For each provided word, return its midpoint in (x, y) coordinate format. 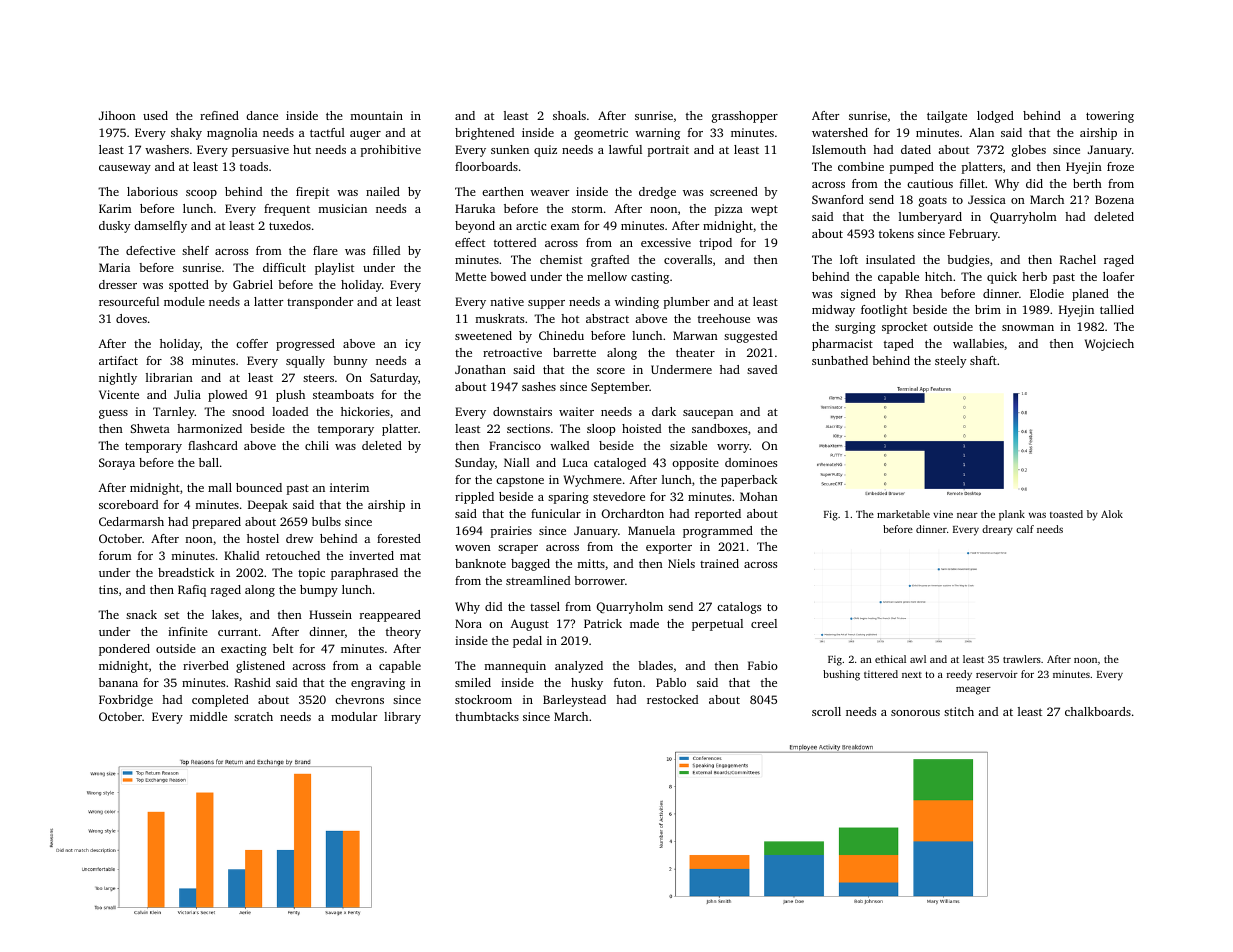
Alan (981, 132)
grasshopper (745, 117)
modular (354, 716)
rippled (474, 498)
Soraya (117, 464)
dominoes (751, 462)
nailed (383, 191)
